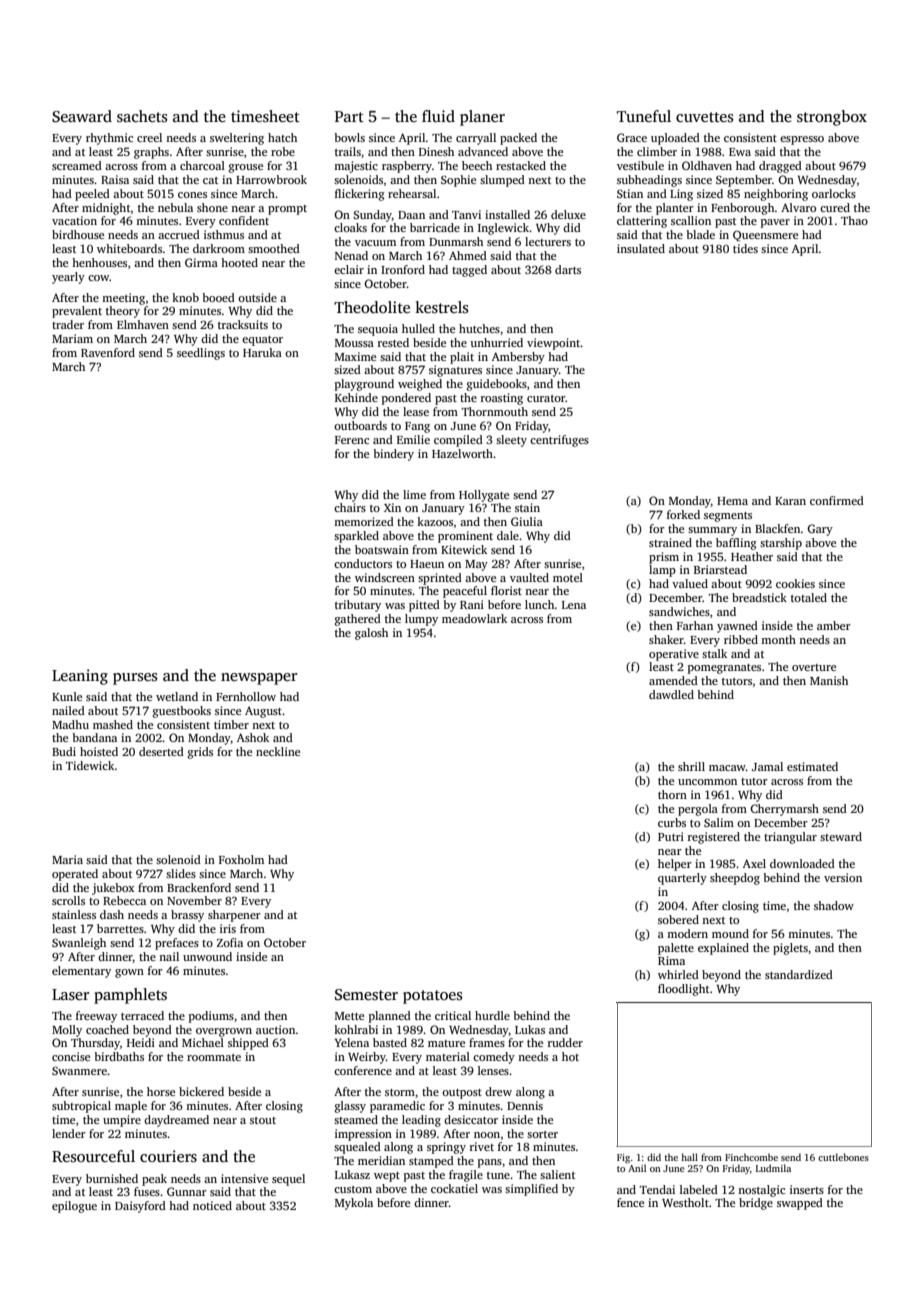 Image resolution: width=924 pixels, height=1308 pixels. What do you see at coordinates (546, 398) in the image?
I see `curator` at bounding box center [546, 398].
